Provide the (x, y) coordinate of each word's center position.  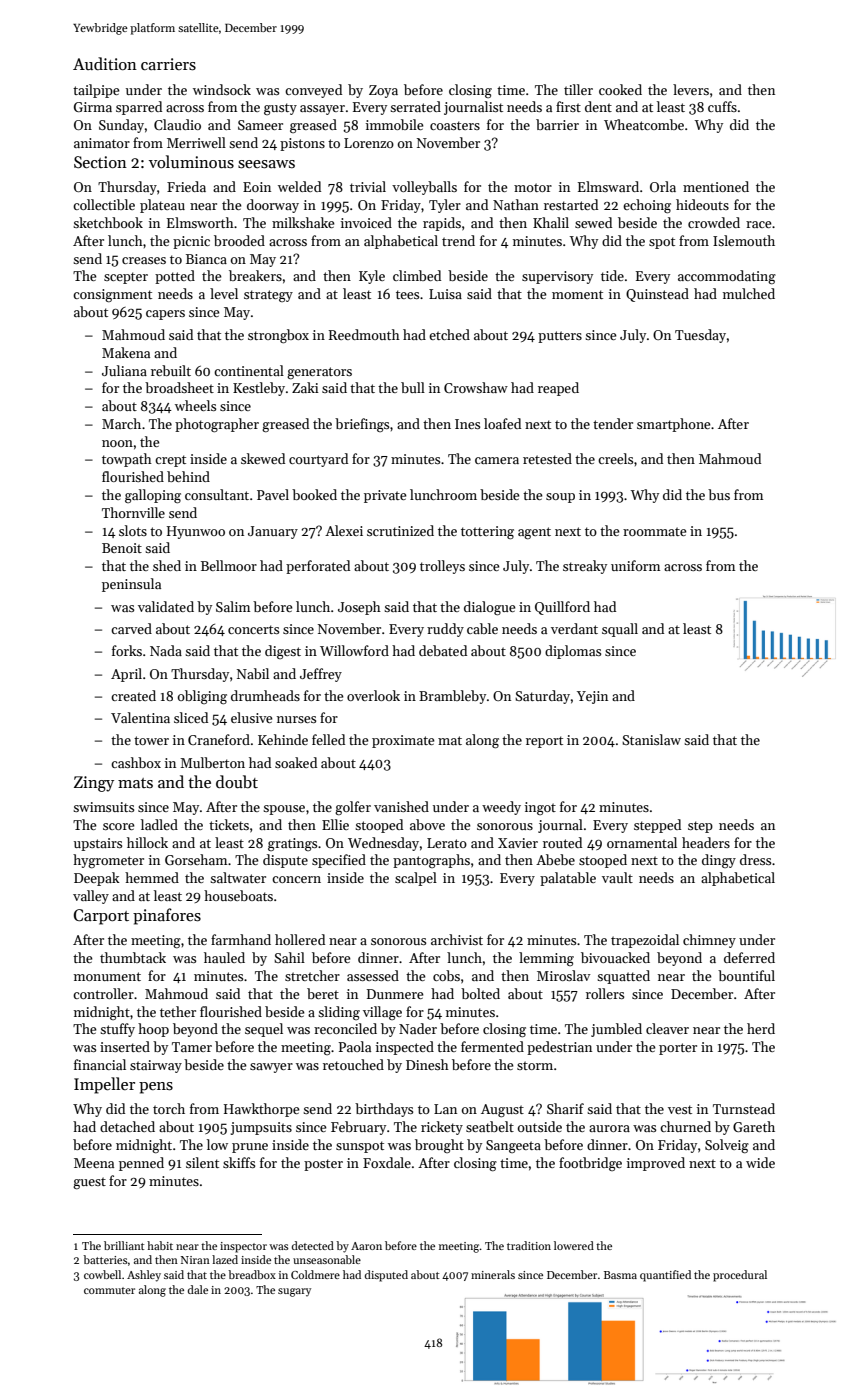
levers (691, 89)
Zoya (383, 91)
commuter (109, 1290)
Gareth (754, 1126)
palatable (568, 879)
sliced (191, 717)
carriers (168, 64)
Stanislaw (651, 739)
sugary (294, 1292)
